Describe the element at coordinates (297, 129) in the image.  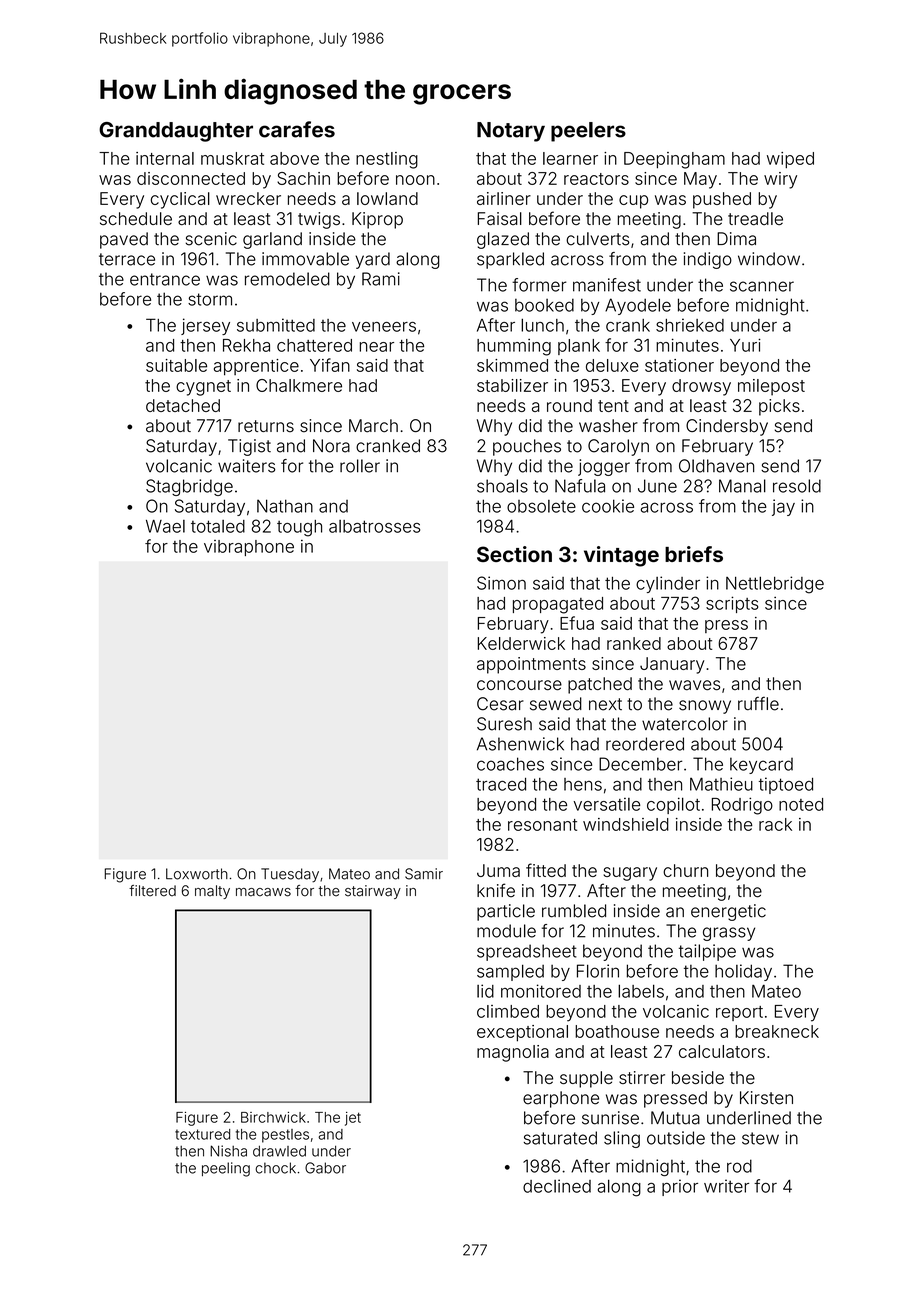
I see `carafes` at that location.
